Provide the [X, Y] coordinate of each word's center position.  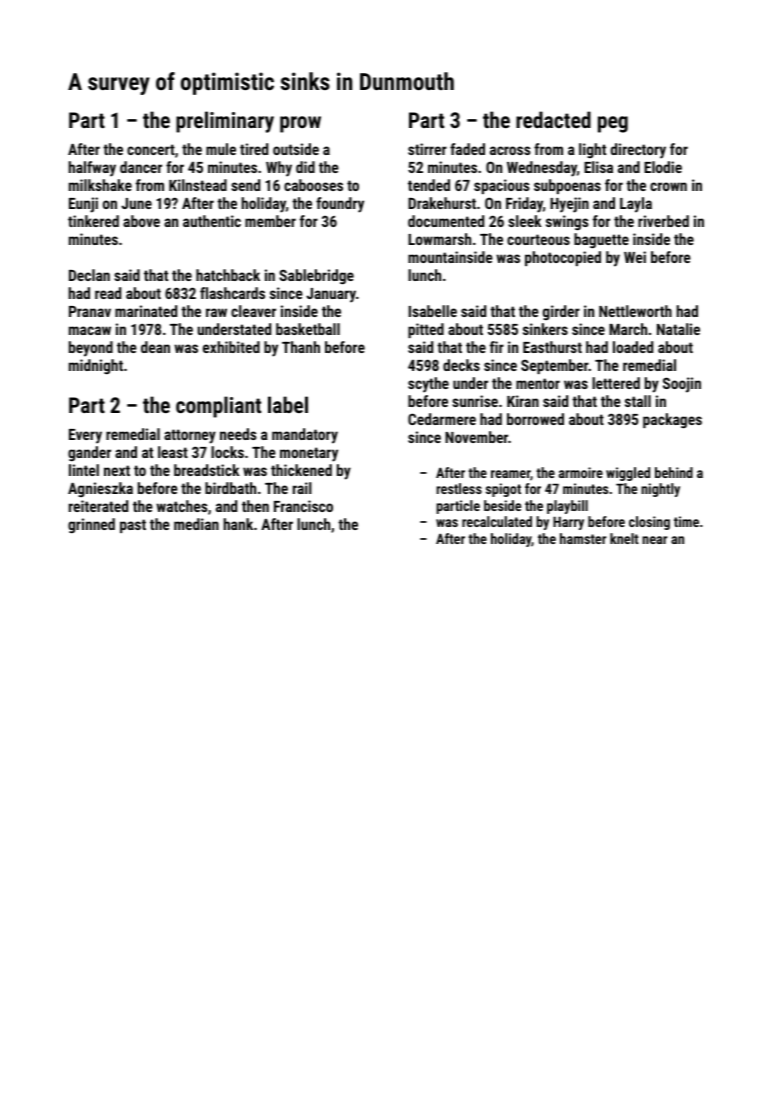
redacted [553, 119]
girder [561, 312]
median [196, 524]
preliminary [225, 122]
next [117, 470]
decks [461, 365]
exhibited [231, 347]
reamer [510, 474]
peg [613, 124]
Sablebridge [316, 277]
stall [638, 401]
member [270, 221]
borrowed [535, 419]
